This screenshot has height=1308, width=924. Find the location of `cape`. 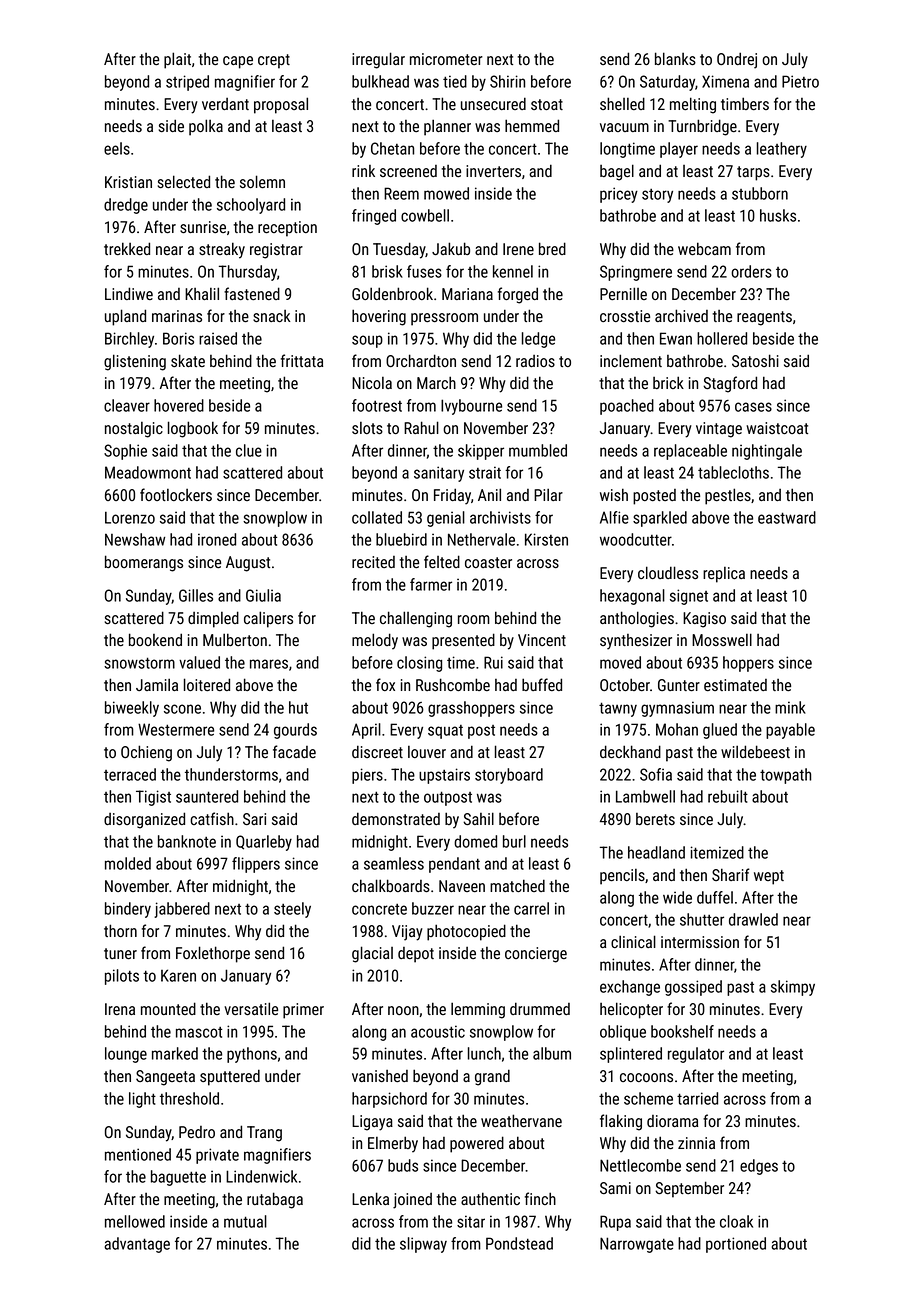

cape is located at coordinates (238, 62).
